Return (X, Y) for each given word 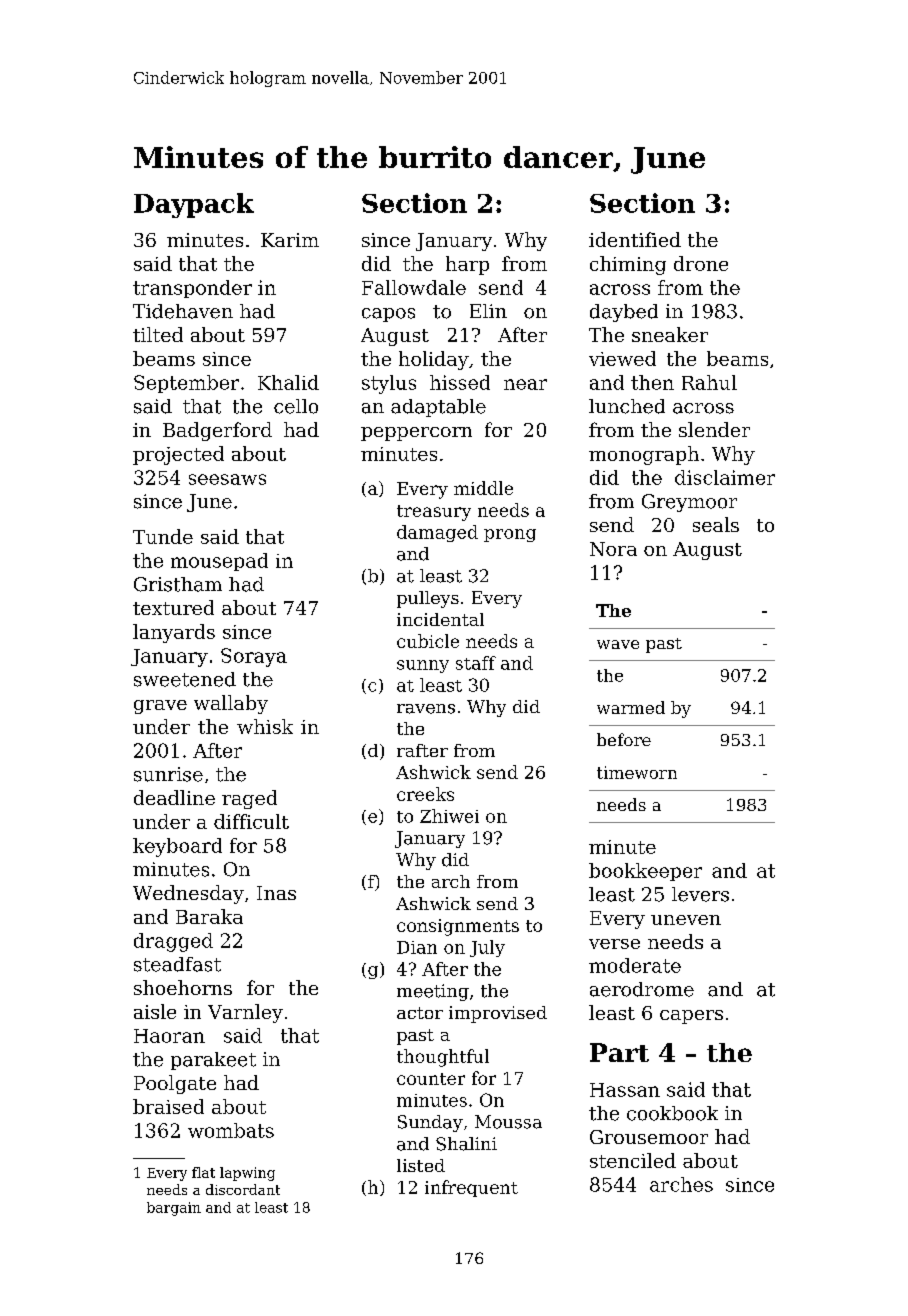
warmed (631, 707)
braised (168, 1106)
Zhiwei (449, 816)
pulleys (428, 599)
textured (173, 607)
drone (701, 263)
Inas (276, 893)
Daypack (194, 205)
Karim (290, 240)
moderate (635, 965)
